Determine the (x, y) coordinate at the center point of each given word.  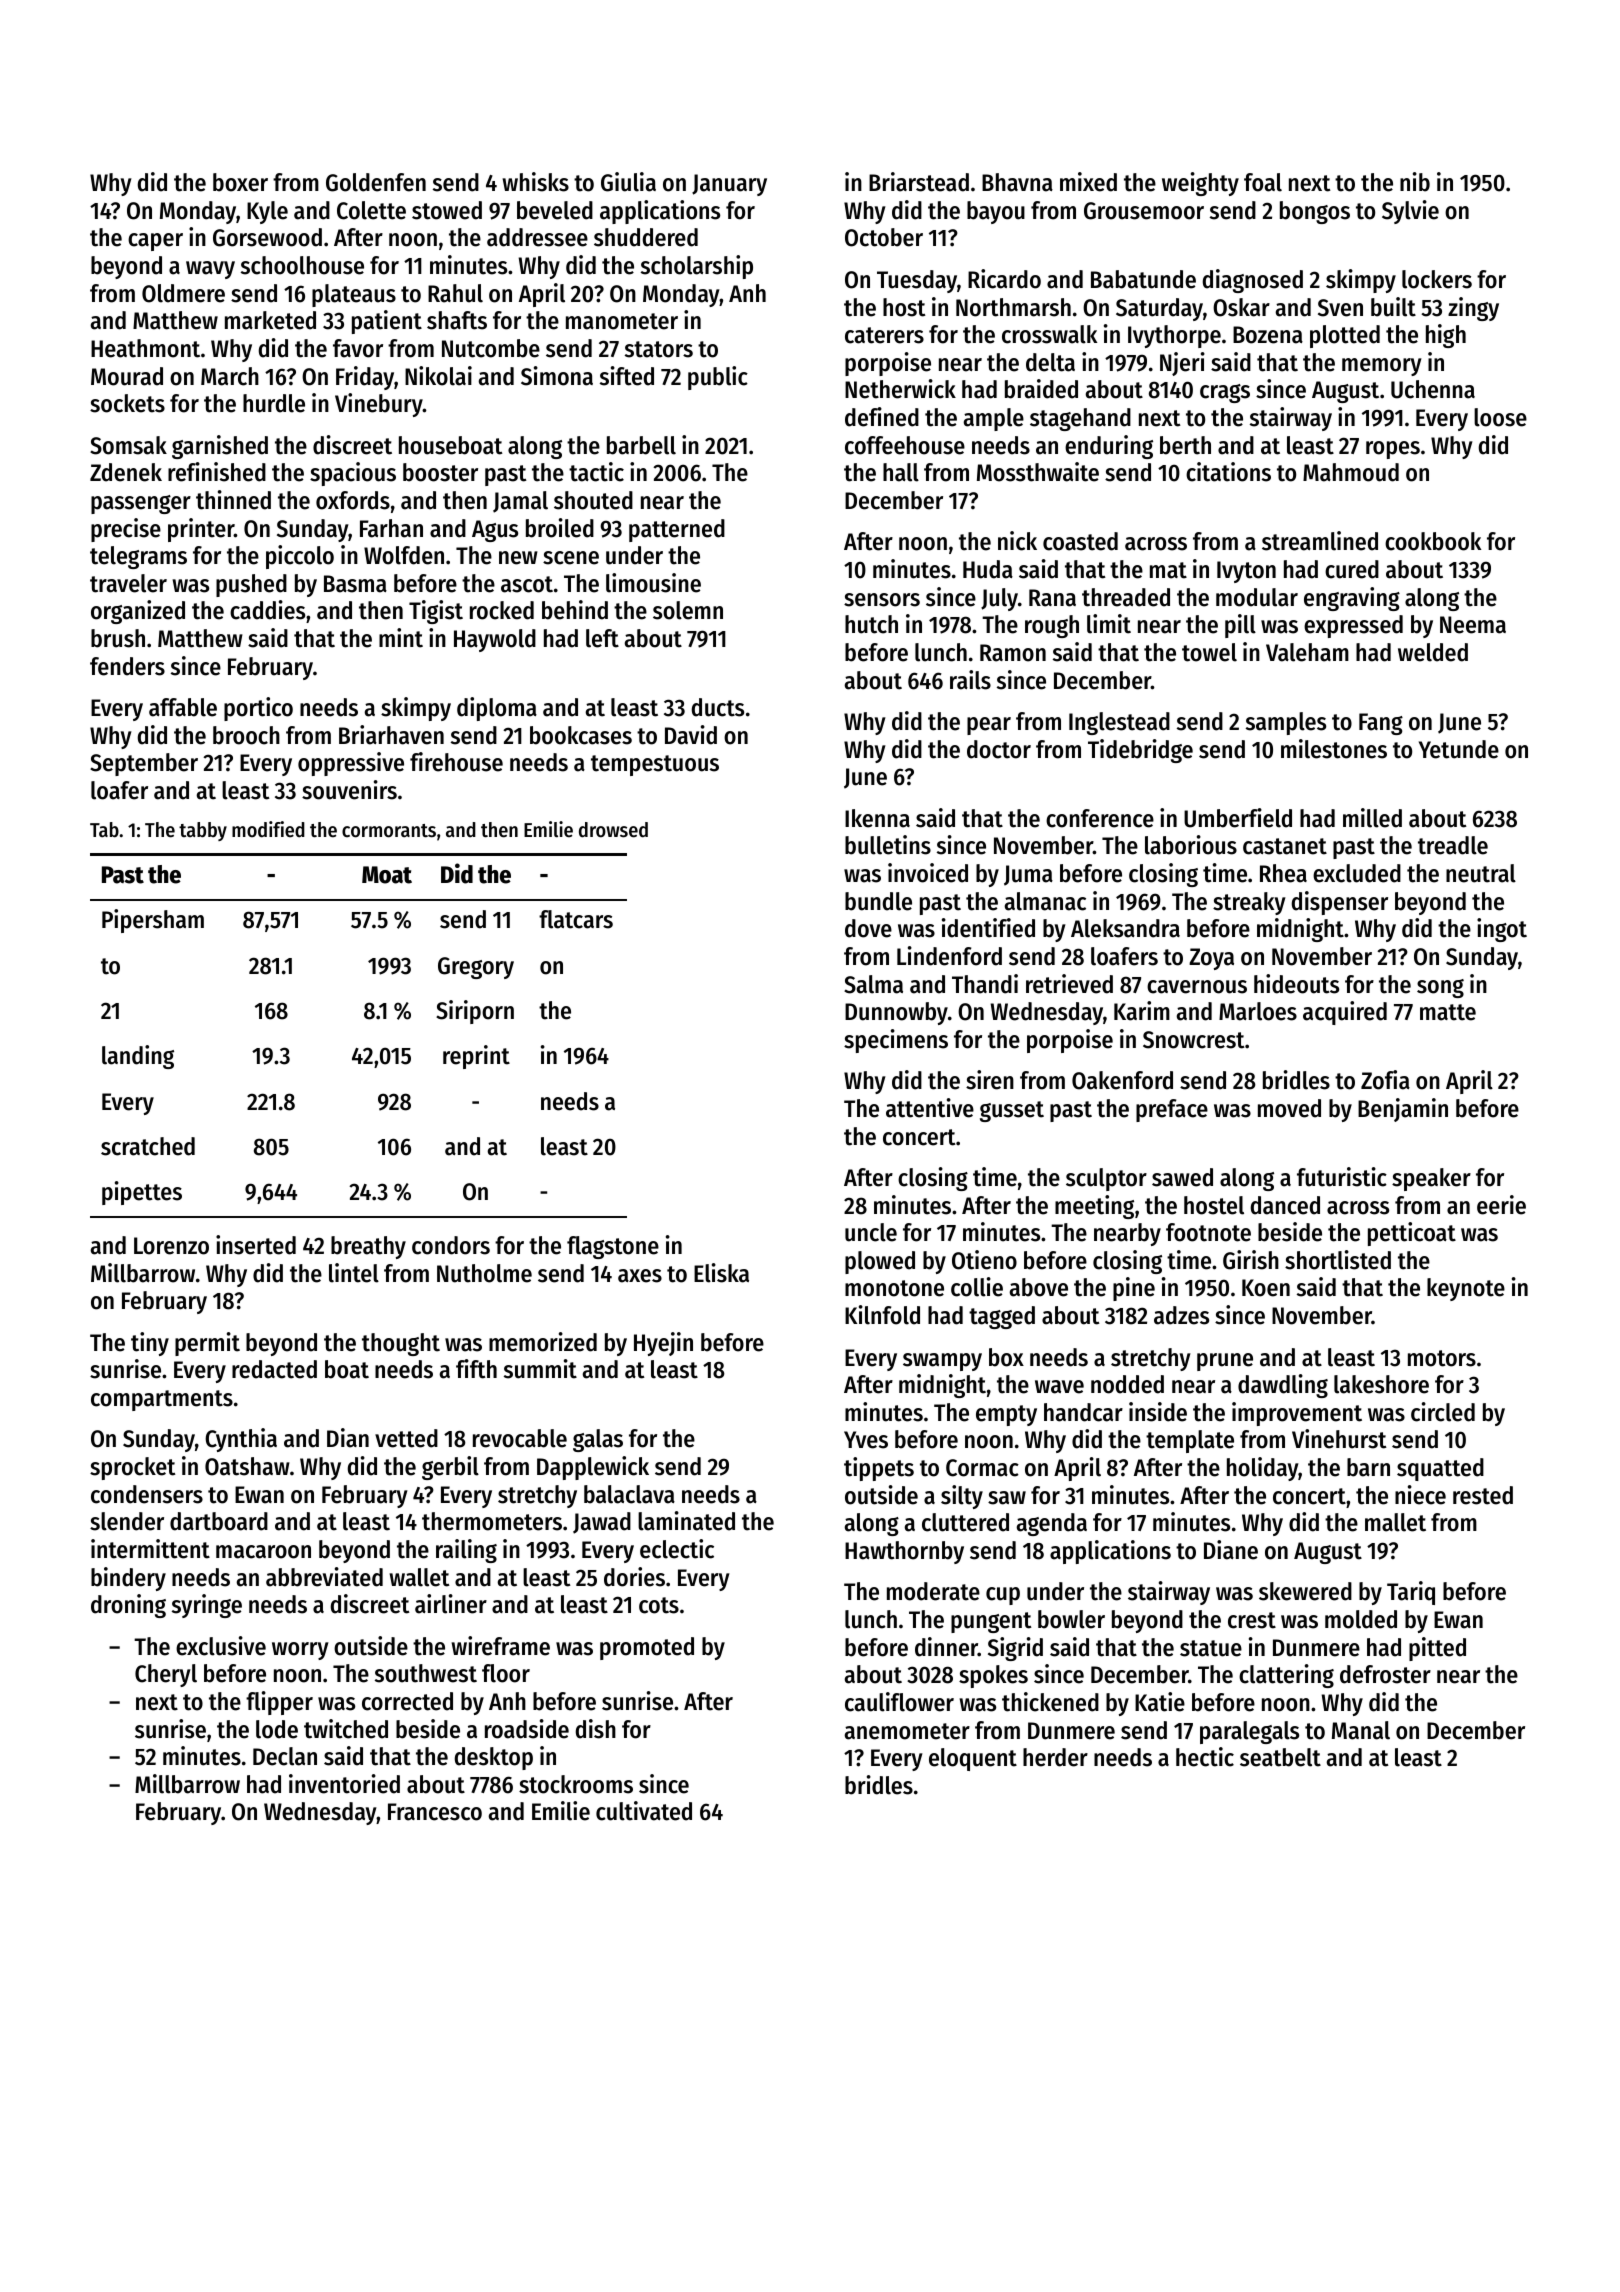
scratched (148, 1146)
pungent (991, 1622)
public (718, 378)
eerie (1501, 1205)
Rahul (455, 293)
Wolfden (404, 555)
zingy (1473, 309)
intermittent (150, 1549)
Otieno (984, 1260)
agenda (1051, 1524)
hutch (871, 624)
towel (1209, 652)
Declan (285, 1756)
